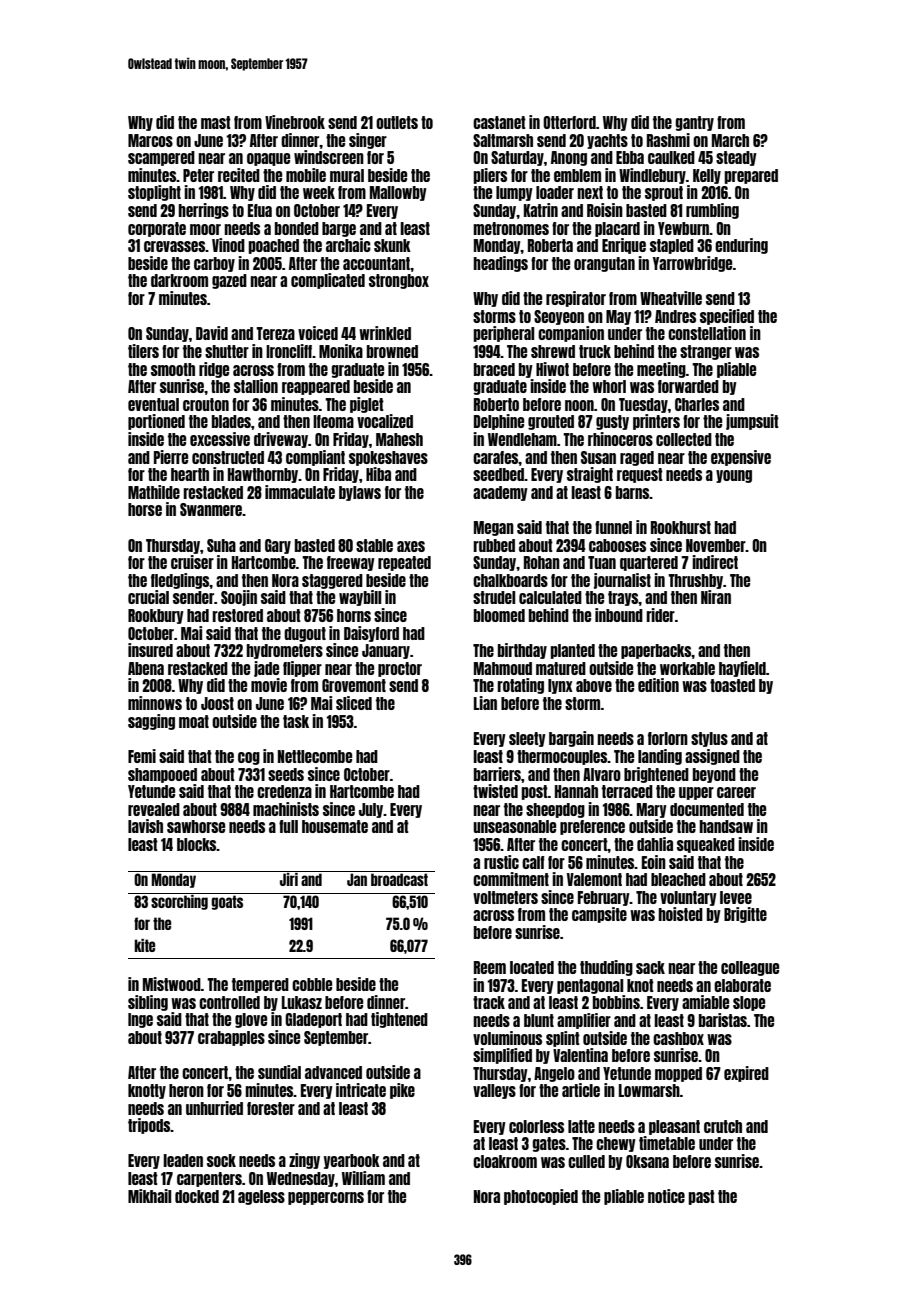 The image size is (908, 1316). Describe the element at coordinates (742, 669) in the page. I see `hayfield` at that location.
